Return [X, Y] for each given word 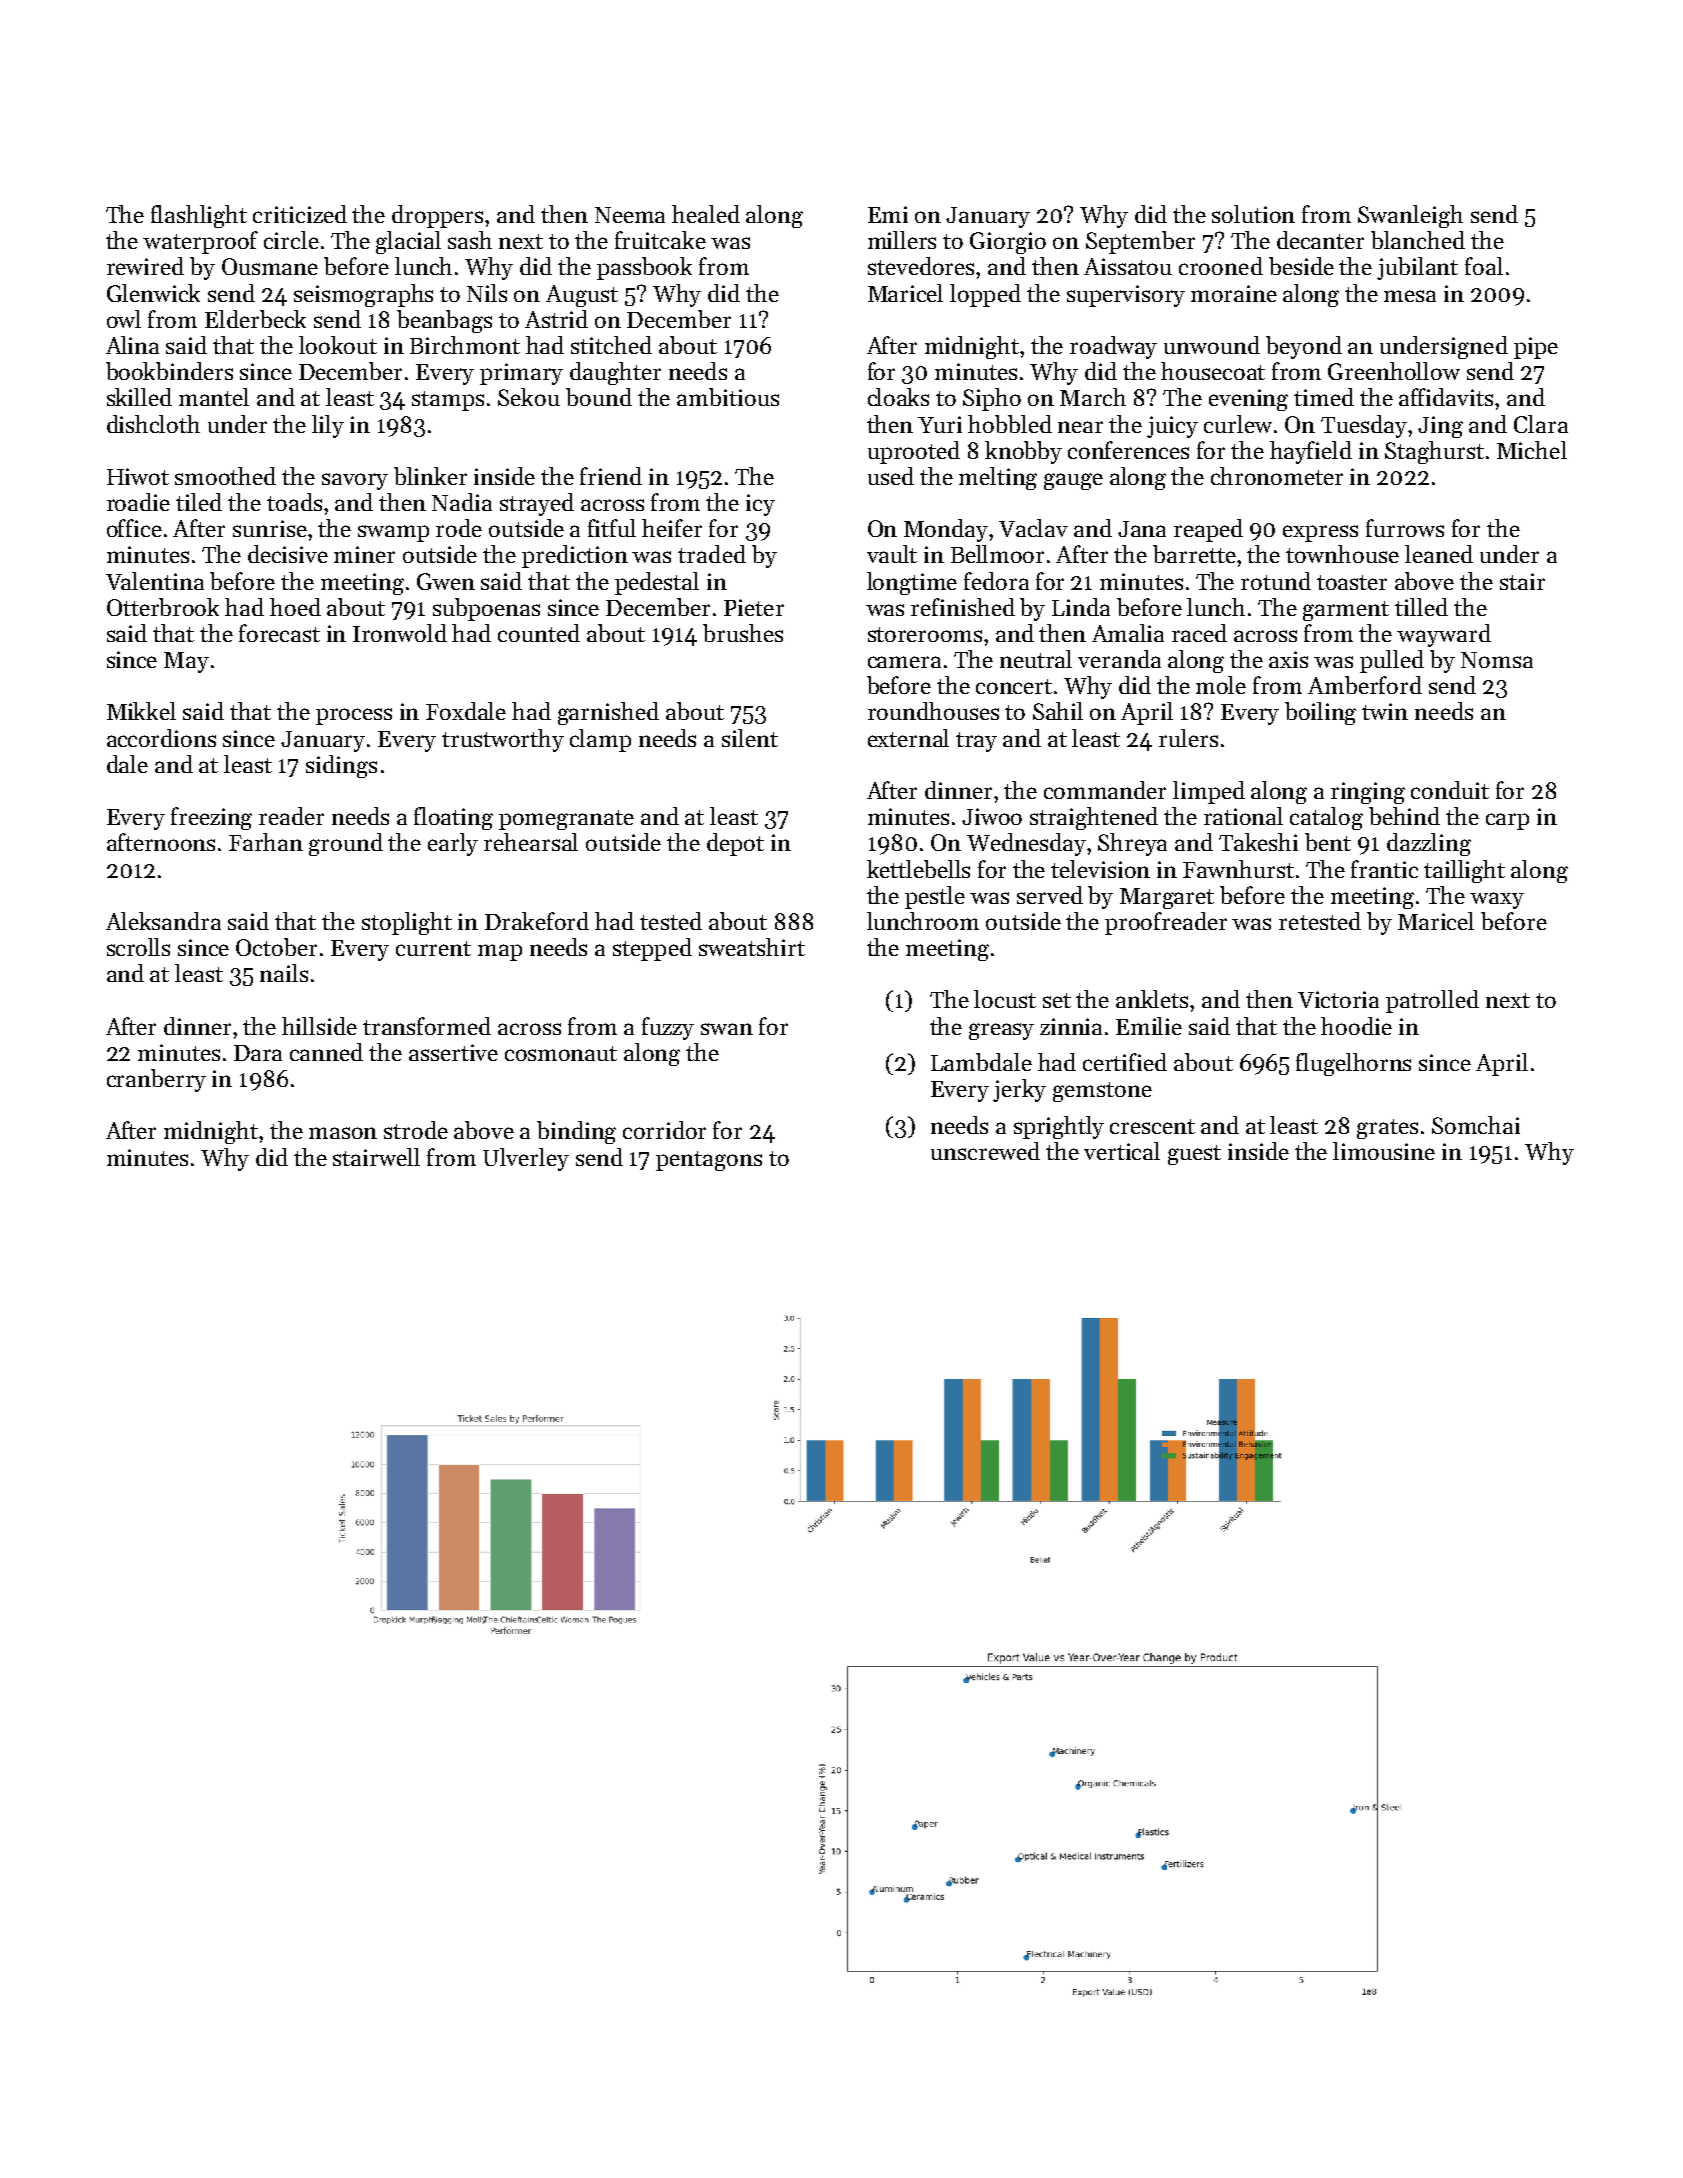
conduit [1450, 790]
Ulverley [526, 1159]
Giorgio [1008, 243]
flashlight [199, 216]
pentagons [709, 1161]
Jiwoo [992, 816]
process [354, 716]
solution [1253, 214]
